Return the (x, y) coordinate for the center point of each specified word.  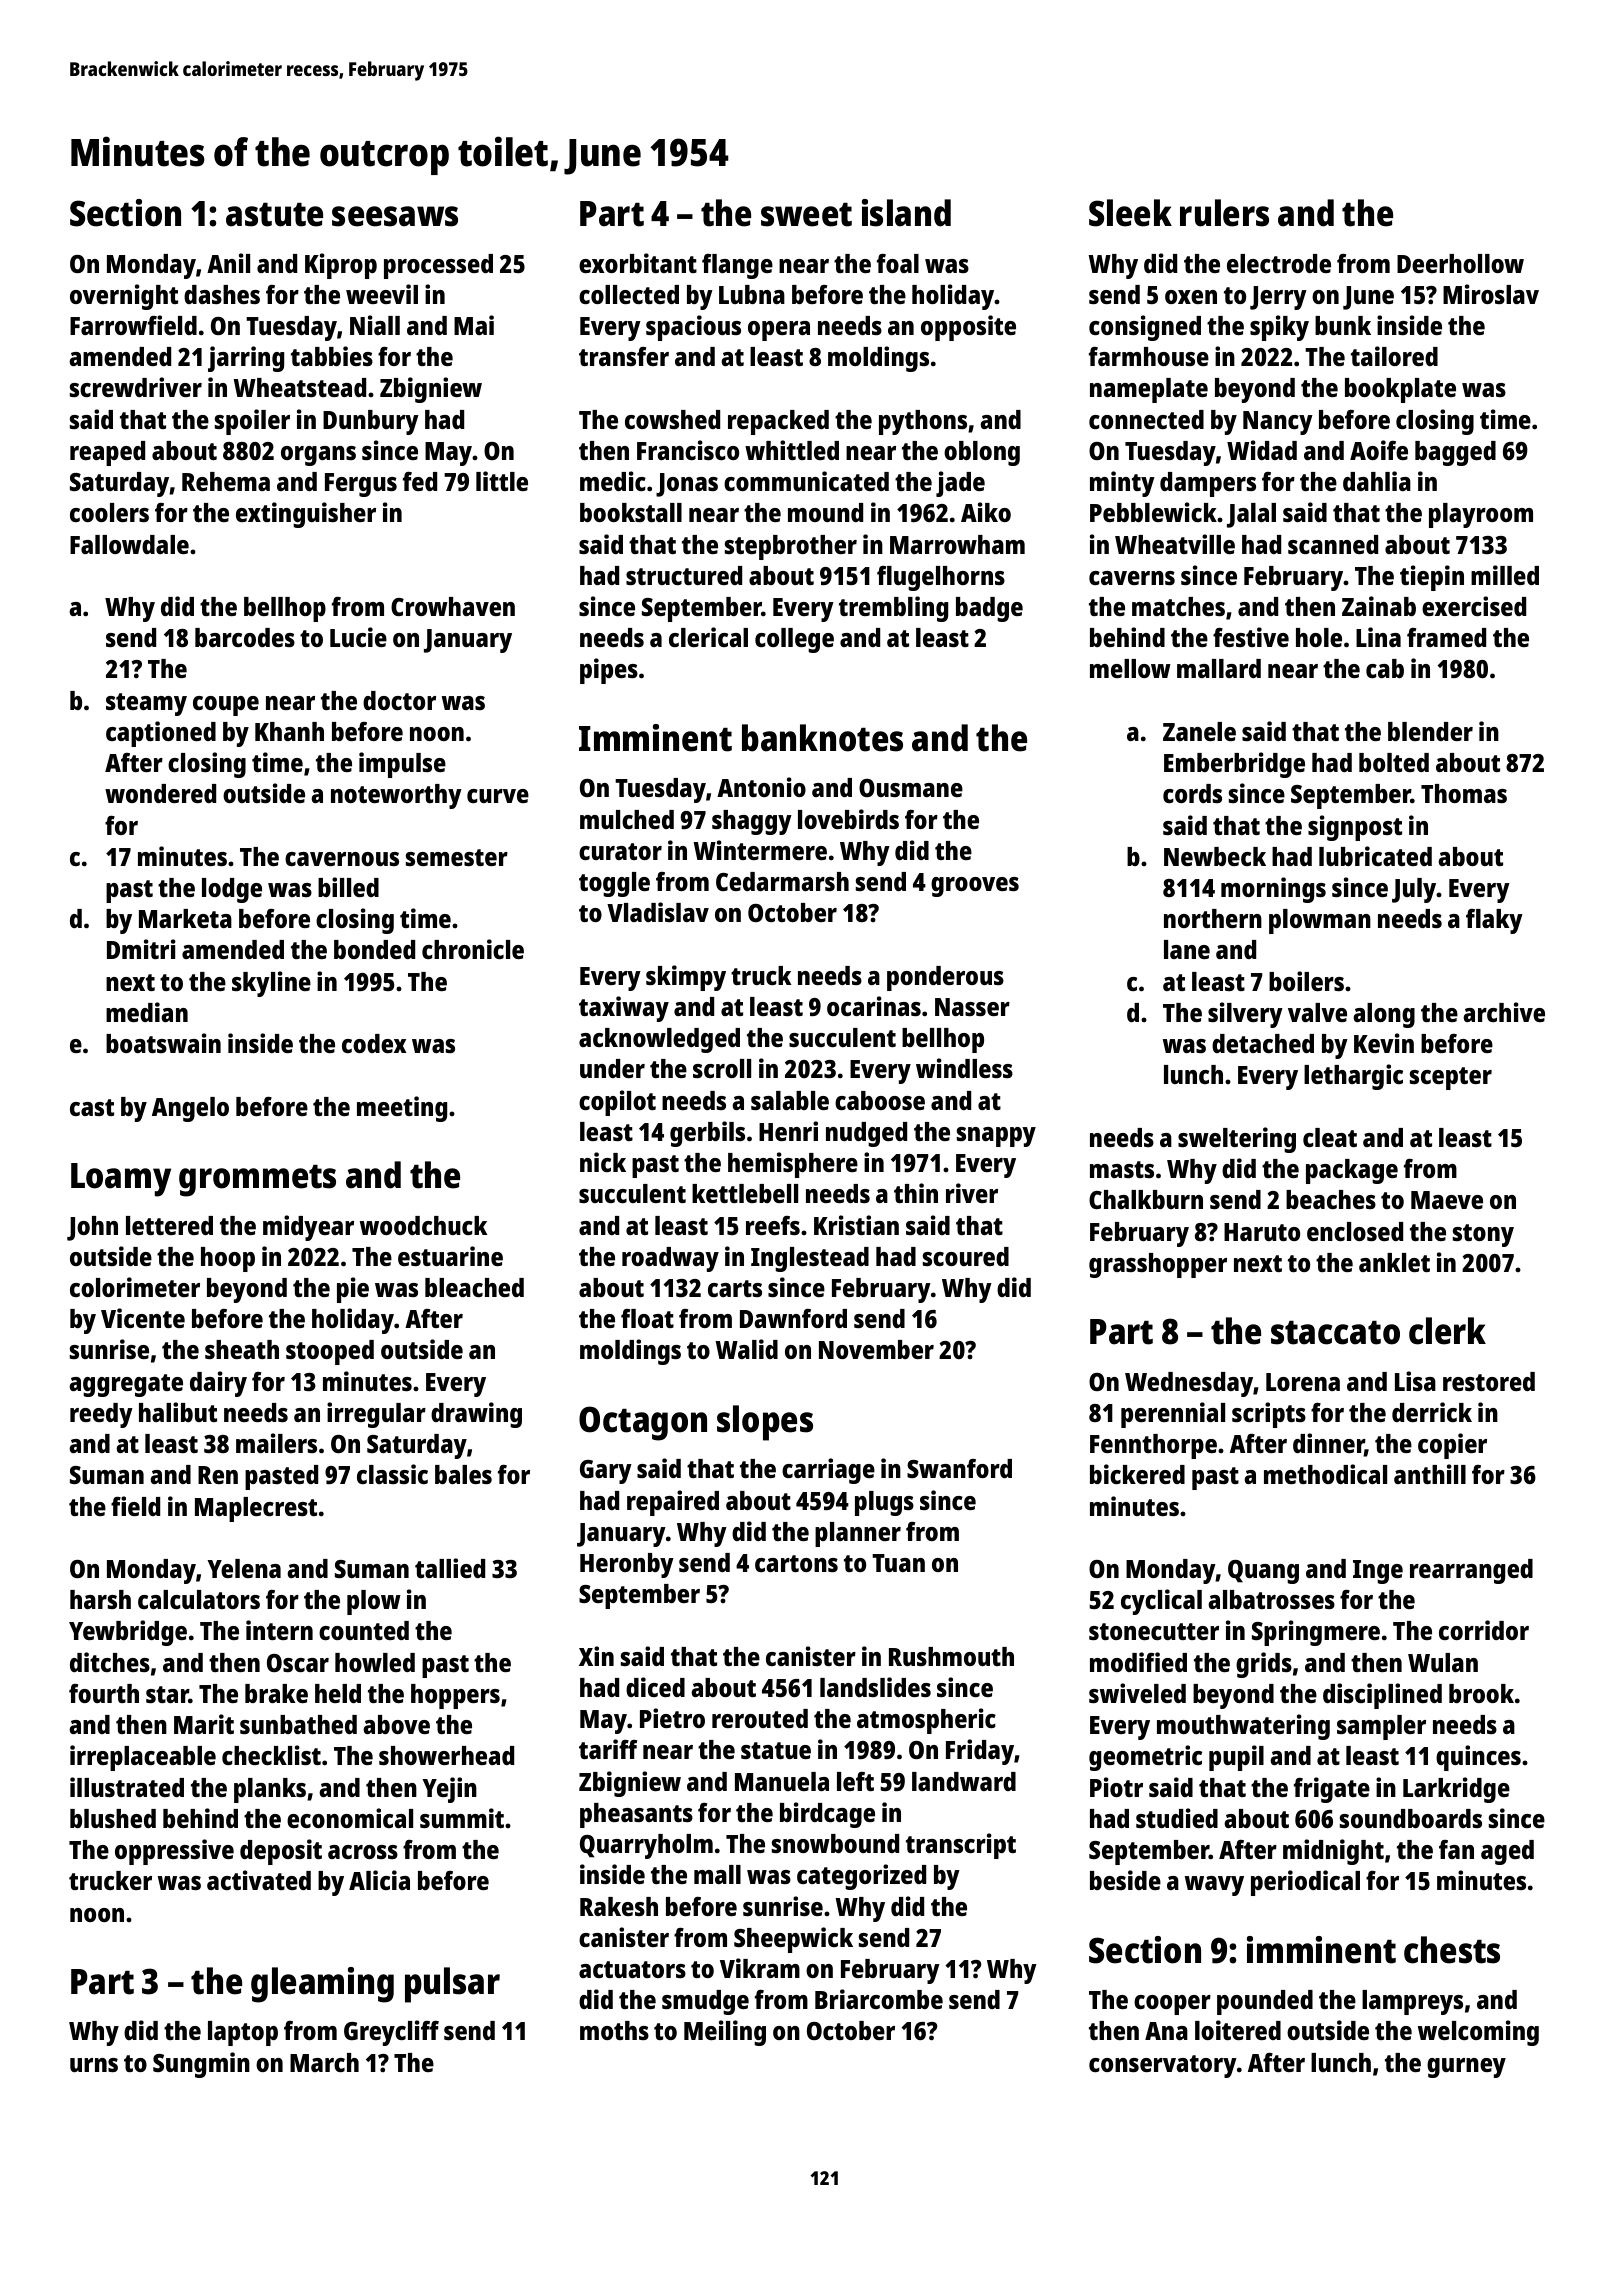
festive (1251, 637)
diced (655, 1687)
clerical (708, 637)
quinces (1478, 1758)
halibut (178, 1412)
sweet (806, 215)
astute (274, 215)
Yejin (449, 1790)
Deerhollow (1460, 263)
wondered (160, 793)
